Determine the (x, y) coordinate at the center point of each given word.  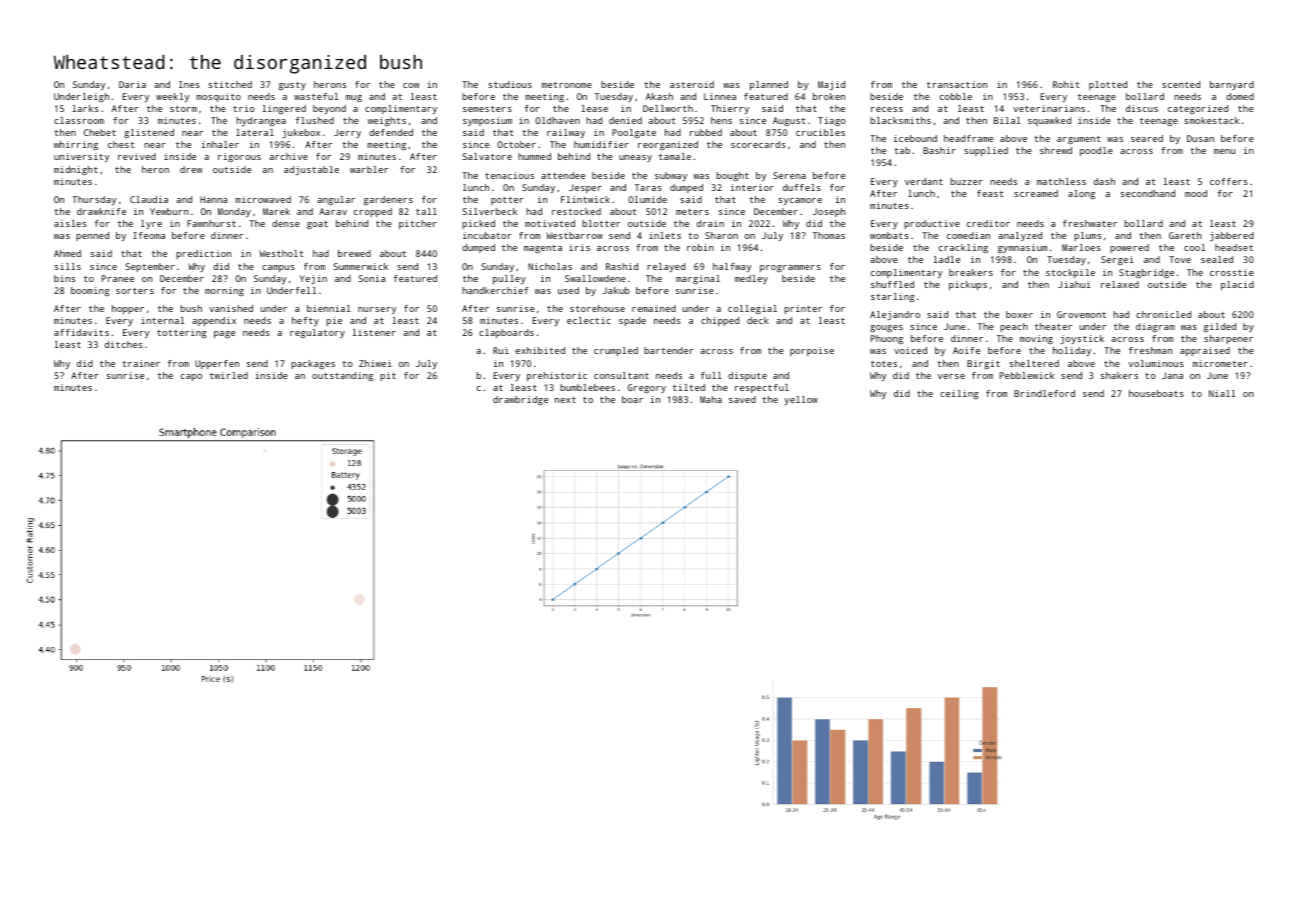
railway (566, 133)
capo (191, 377)
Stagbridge (1146, 273)
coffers (1229, 181)
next (565, 400)
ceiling (959, 394)
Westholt (281, 253)
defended (391, 132)
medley (751, 279)
